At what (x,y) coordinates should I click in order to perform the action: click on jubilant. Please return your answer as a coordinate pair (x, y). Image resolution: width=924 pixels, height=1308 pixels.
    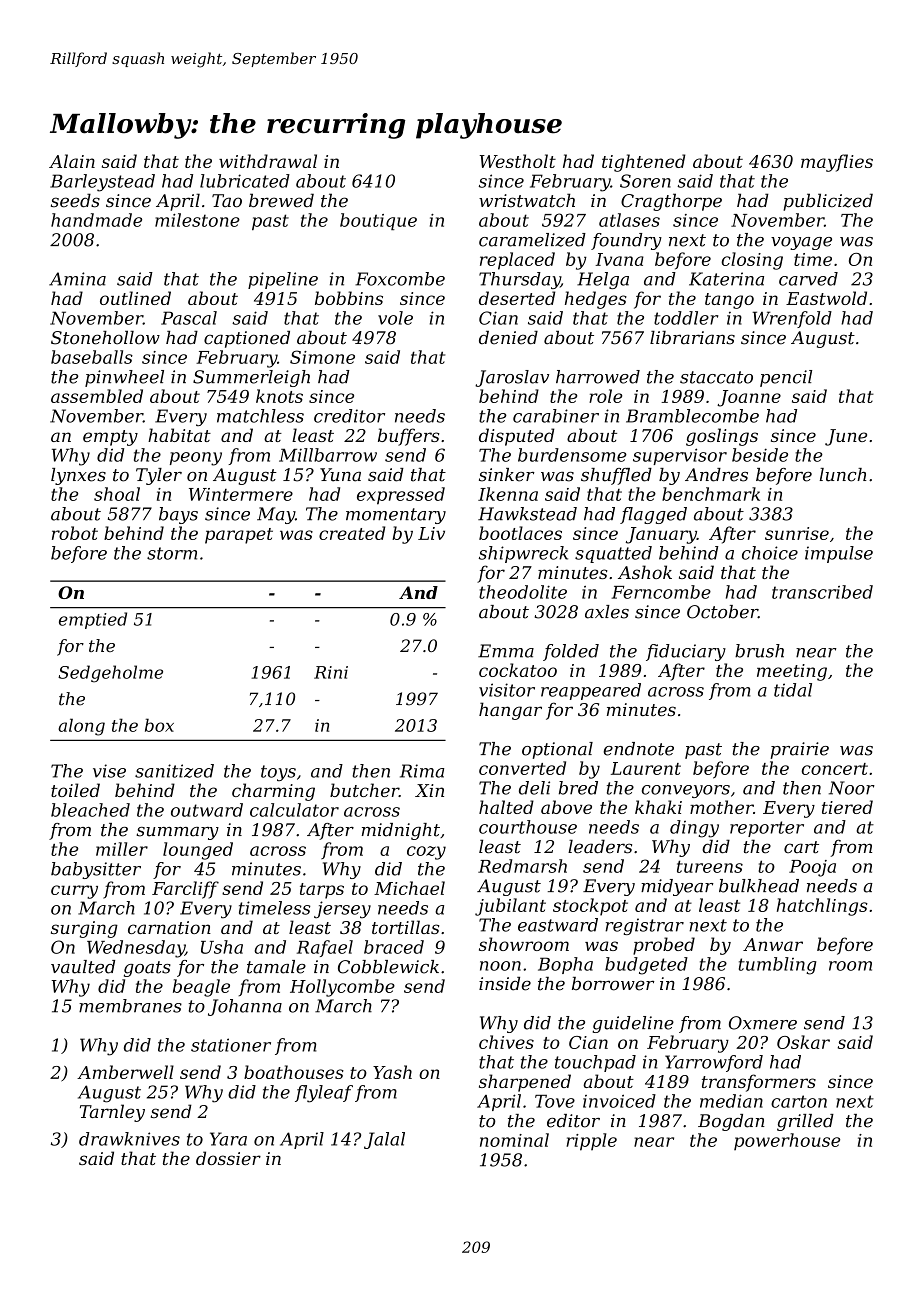
    Looking at the image, I should click on (510, 907).
